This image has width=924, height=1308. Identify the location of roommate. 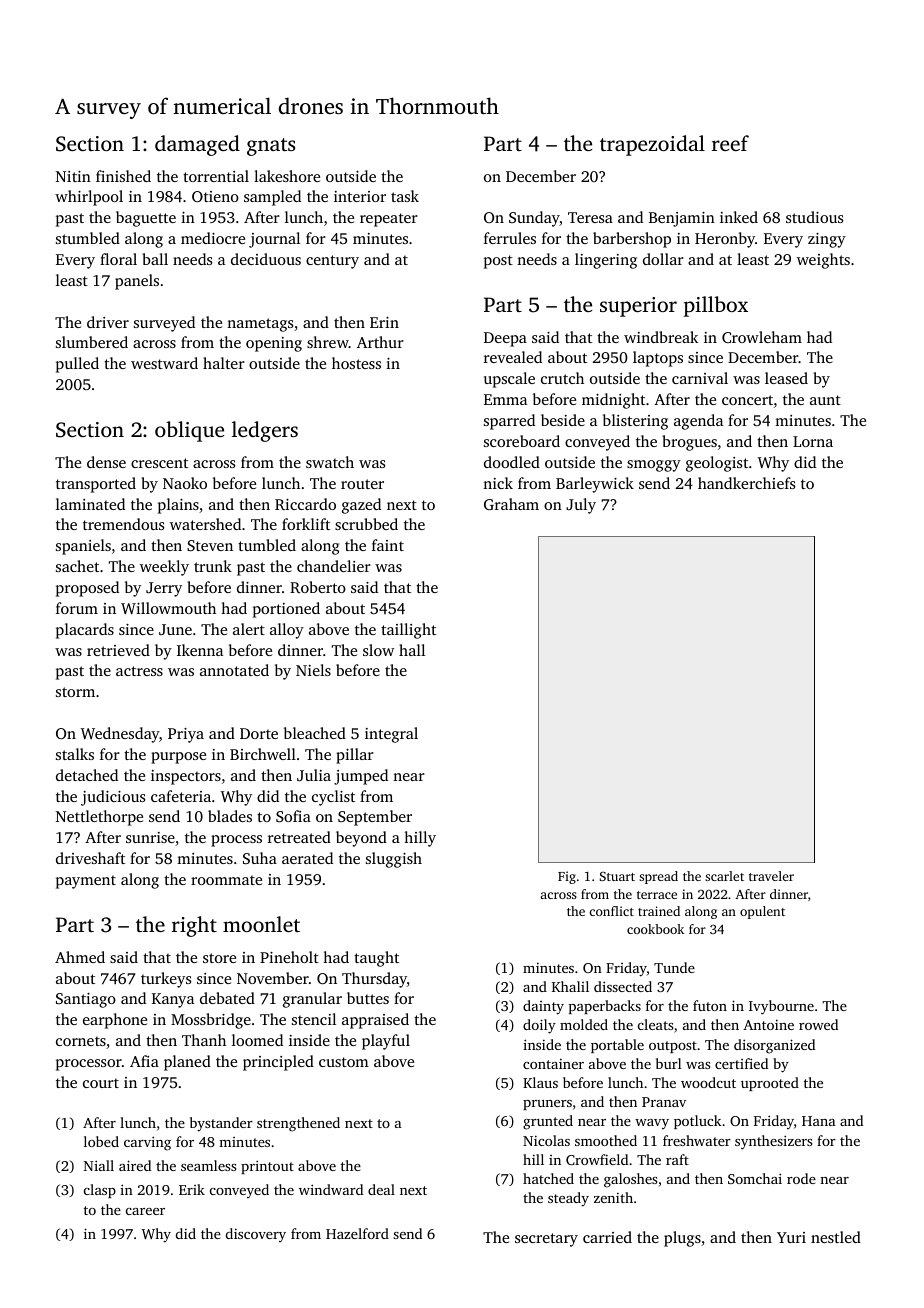
(226, 880).
